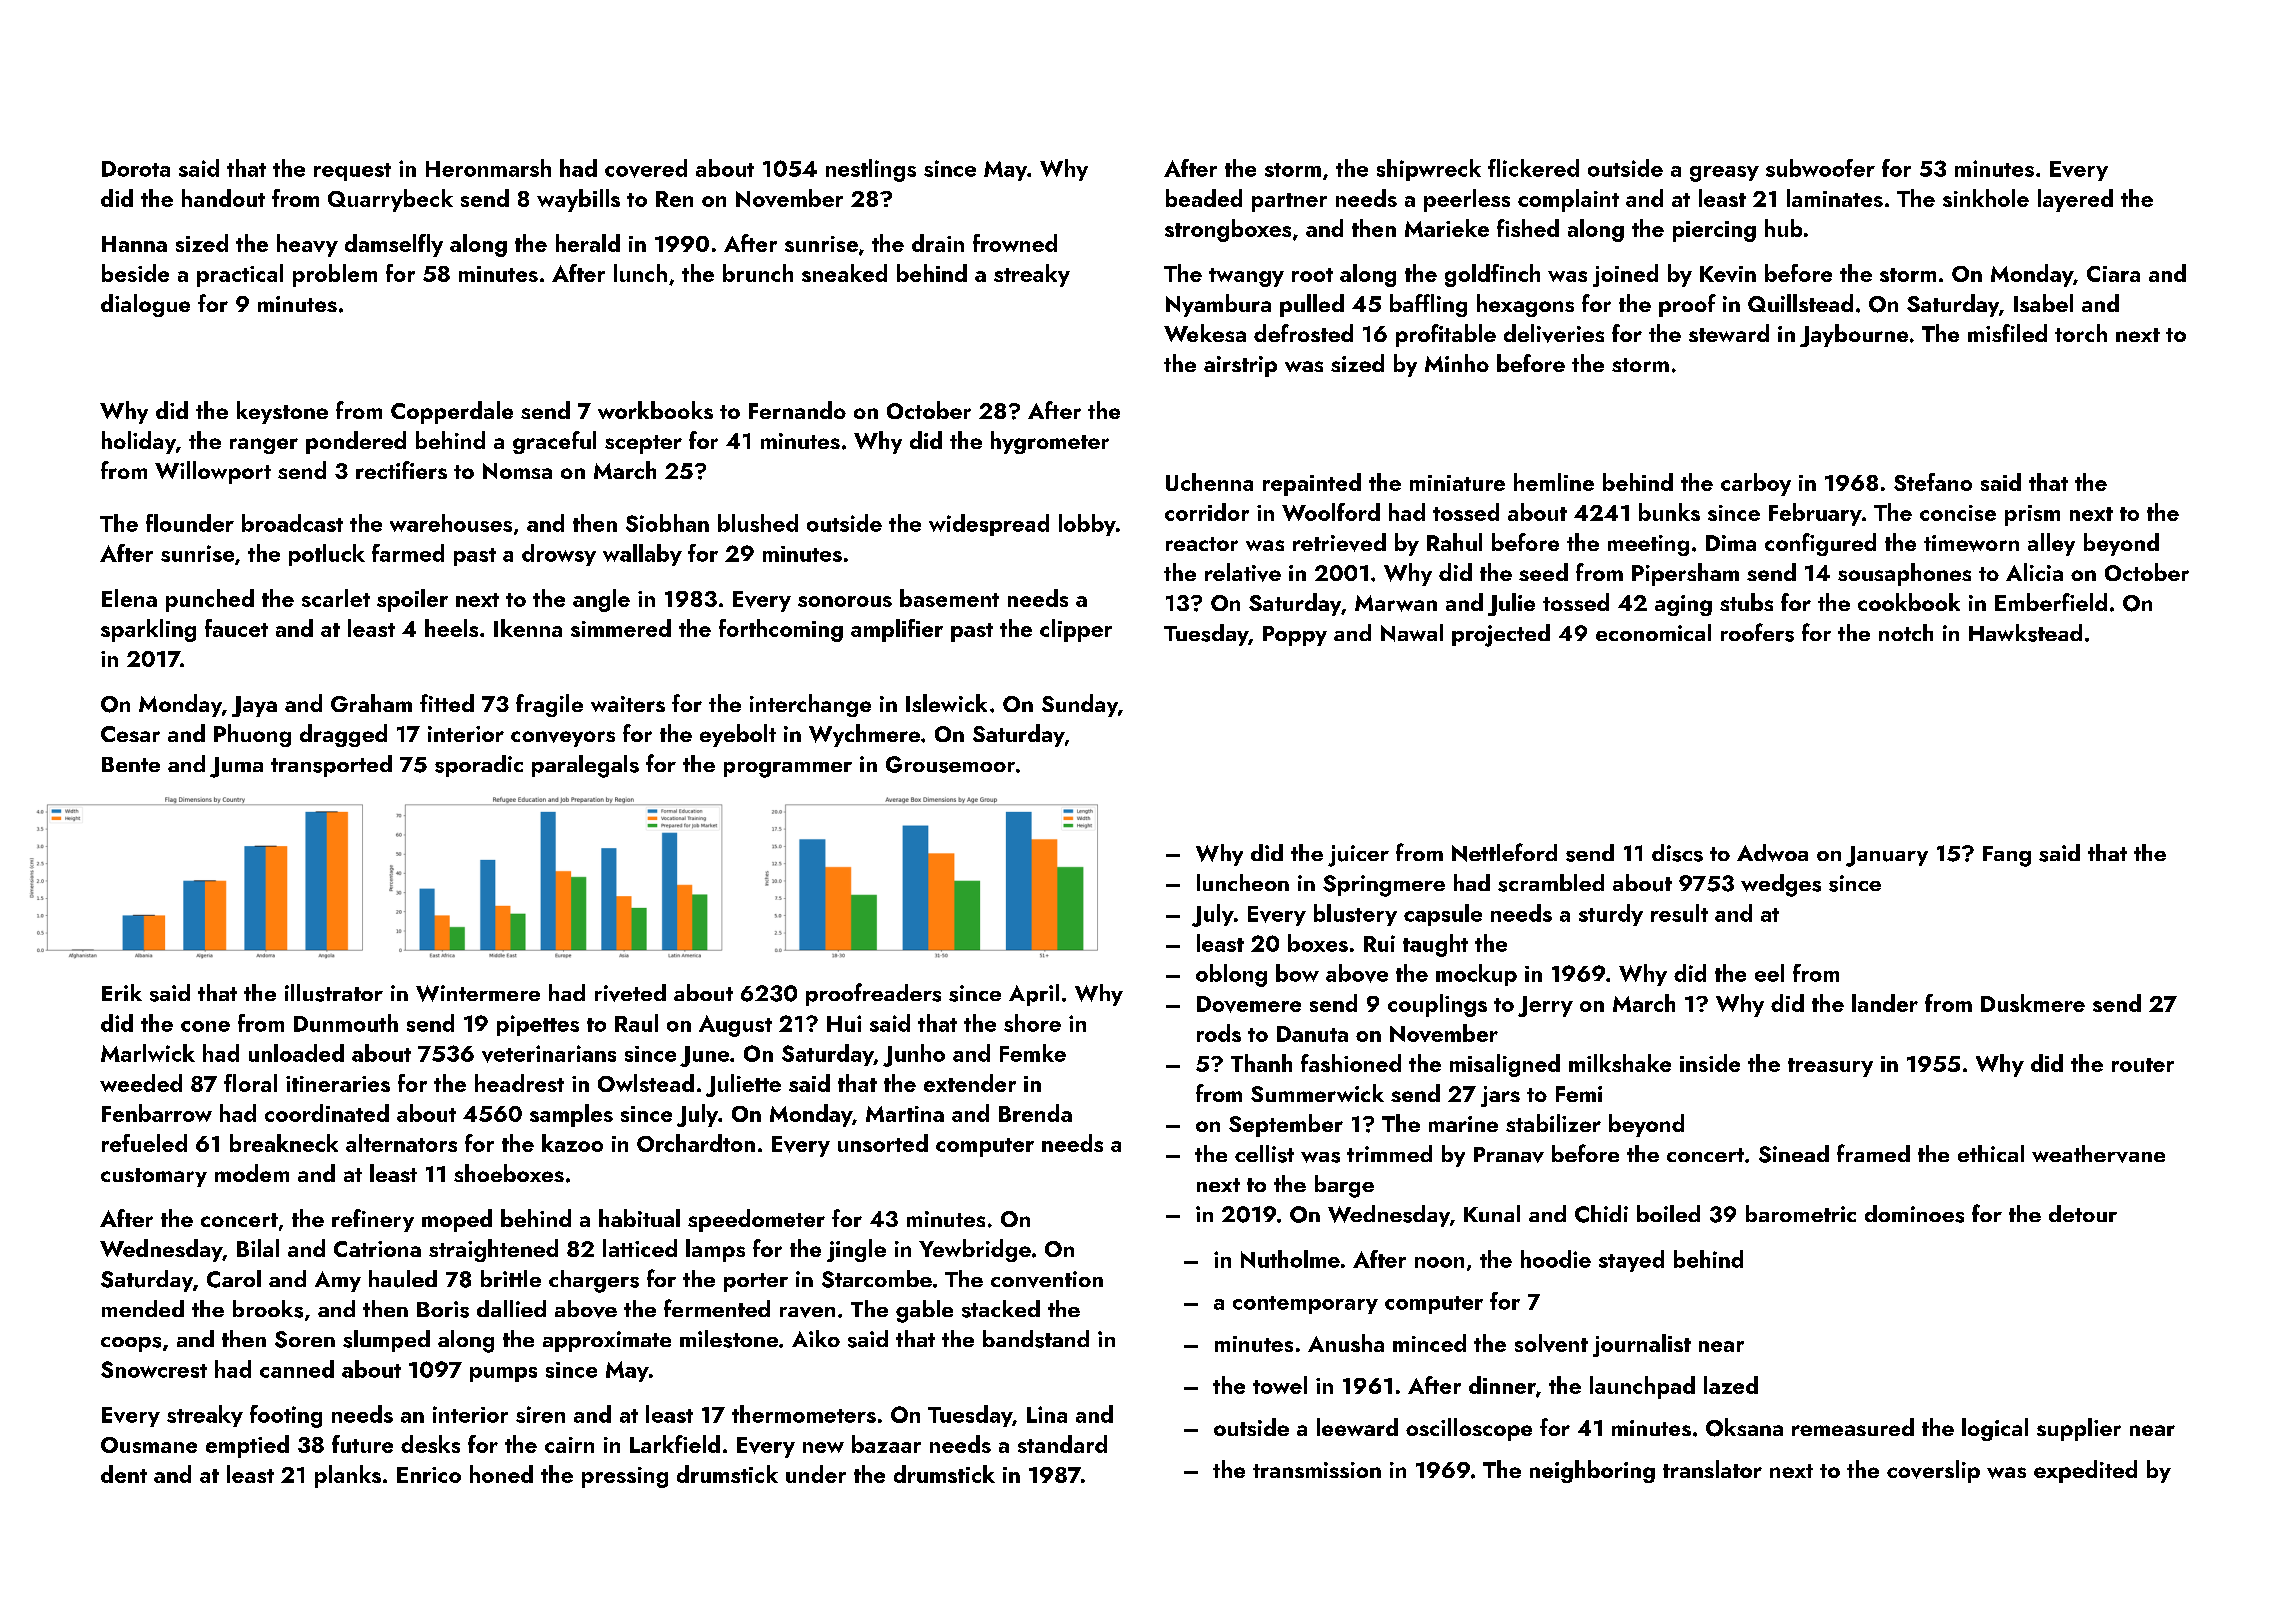  I want to click on Erik, so click(122, 992).
